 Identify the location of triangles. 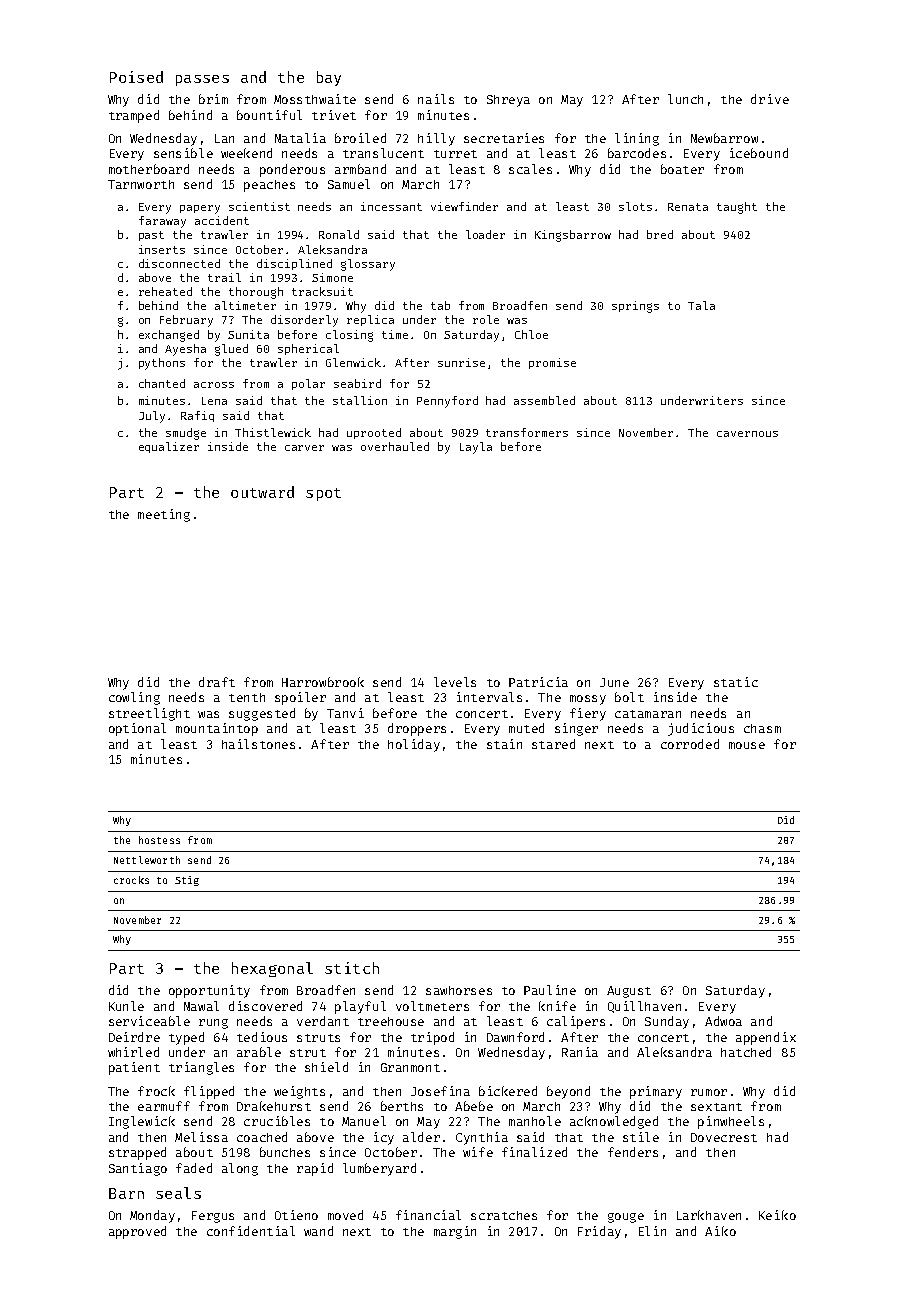
(201, 1068).
